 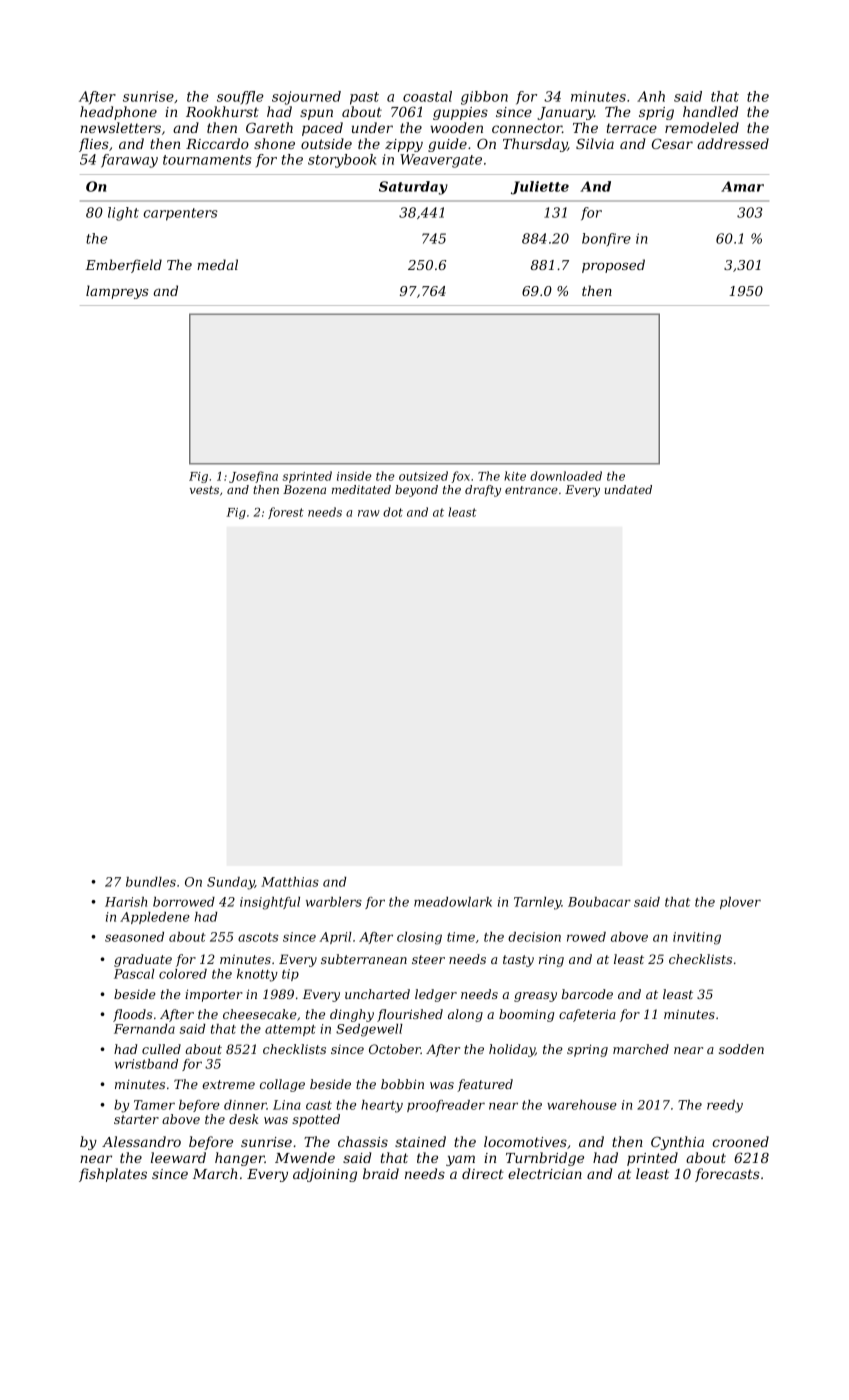 What do you see at coordinates (207, 160) in the image?
I see `tournaments` at bounding box center [207, 160].
